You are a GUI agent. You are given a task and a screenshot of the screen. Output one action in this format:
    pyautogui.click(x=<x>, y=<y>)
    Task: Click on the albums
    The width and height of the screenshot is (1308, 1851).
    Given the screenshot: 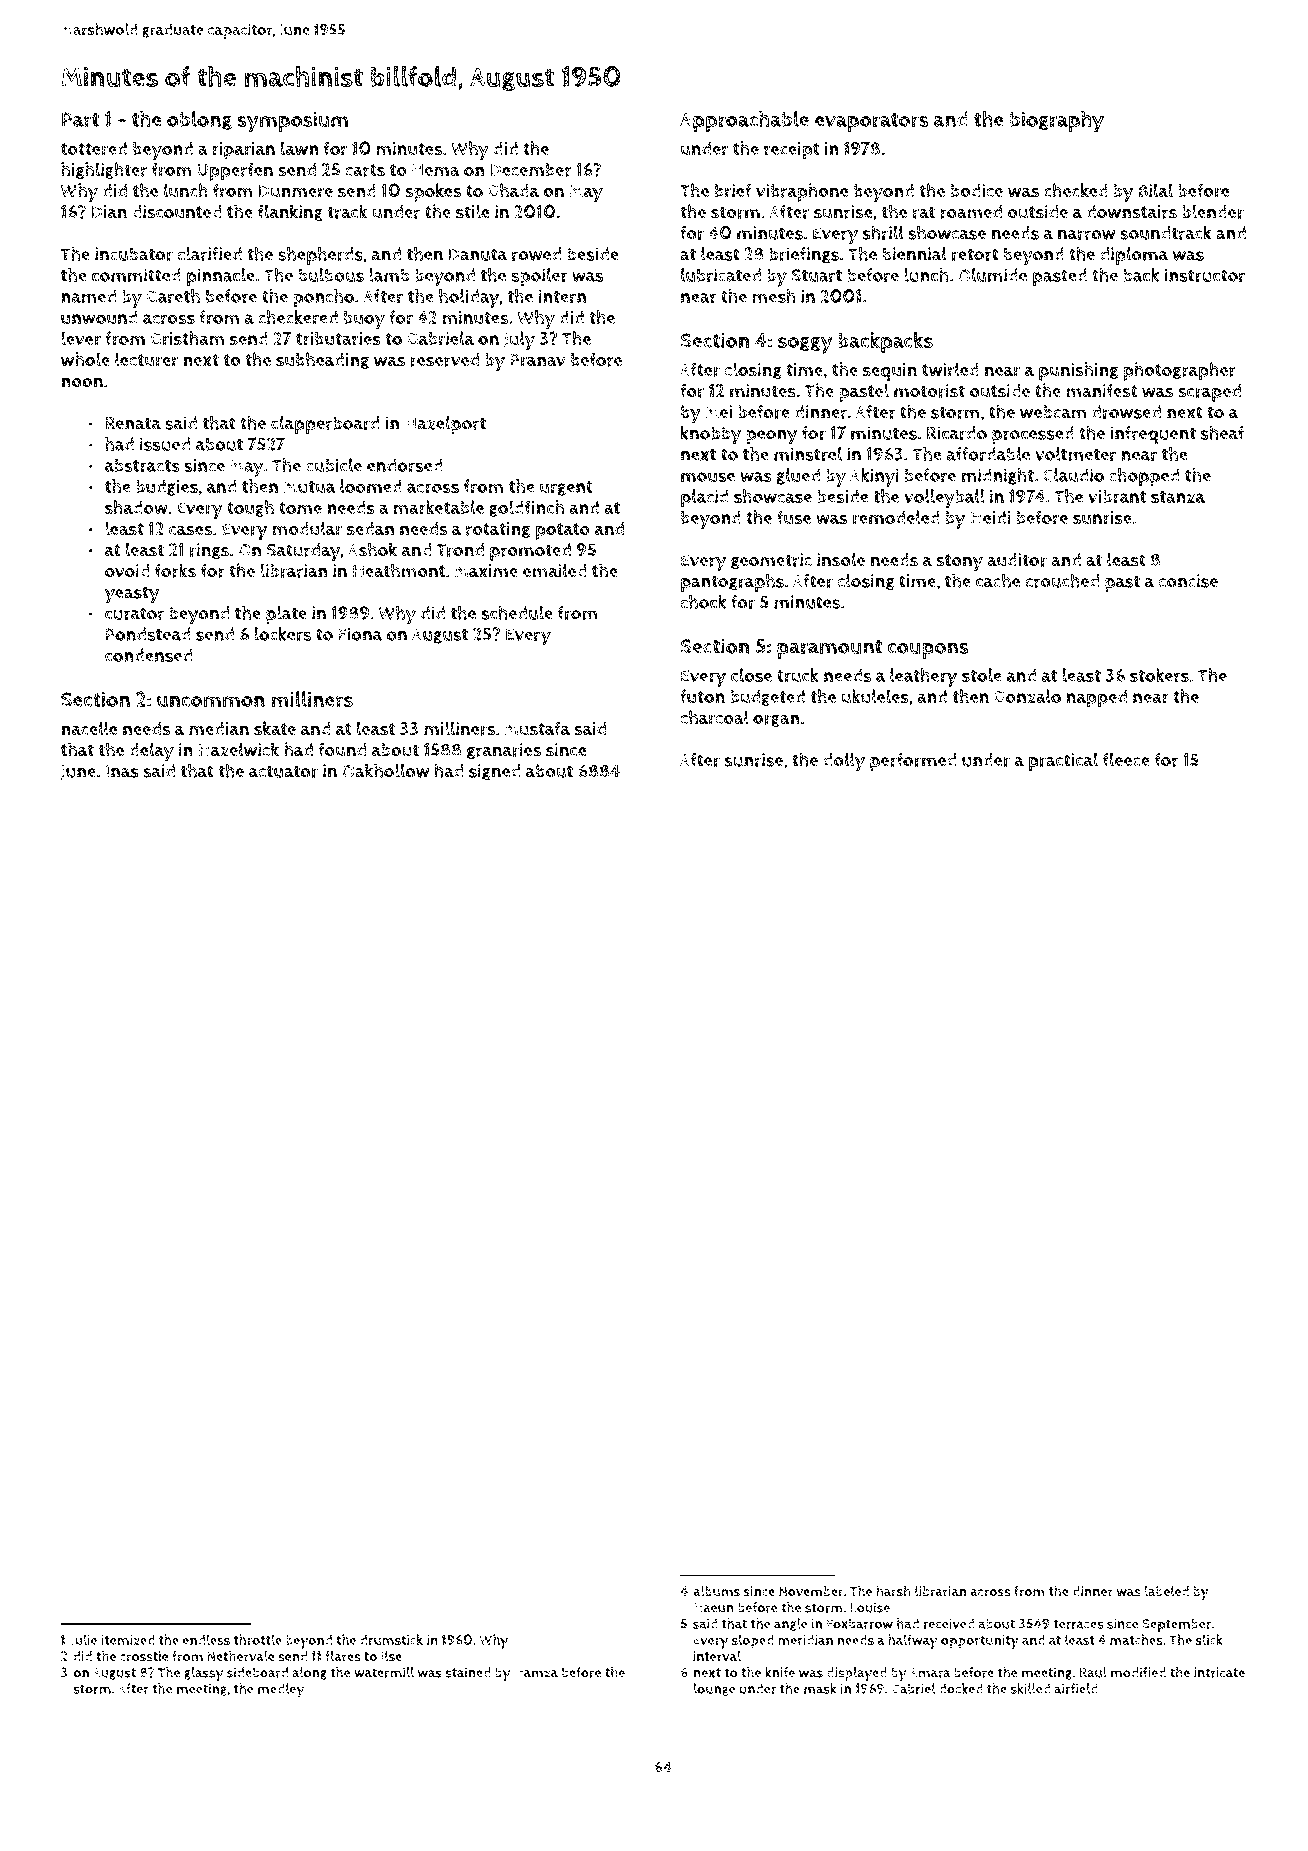 What is the action you would take?
    pyautogui.click(x=716, y=1591)
